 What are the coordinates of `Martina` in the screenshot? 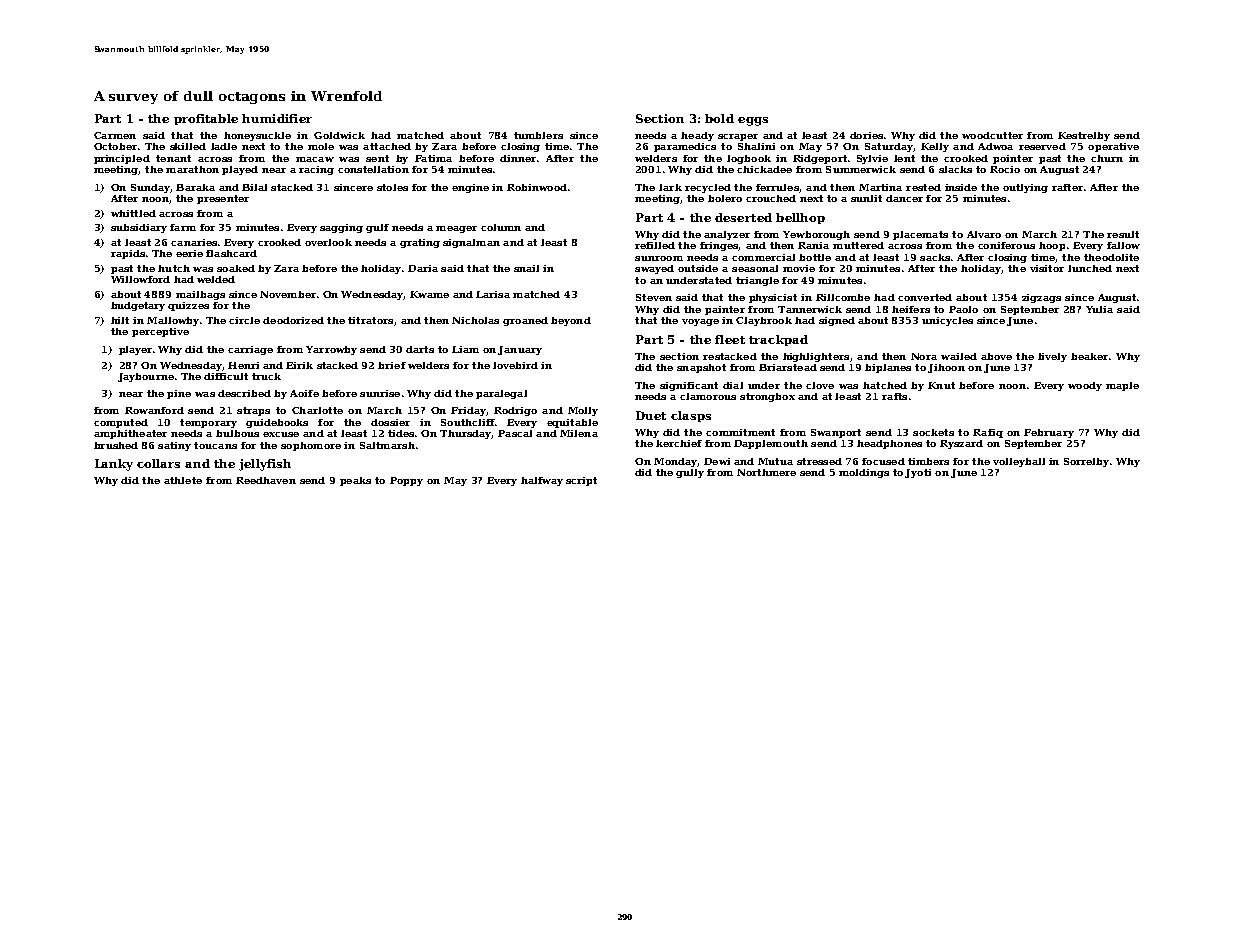 It's located at (880, 187).
